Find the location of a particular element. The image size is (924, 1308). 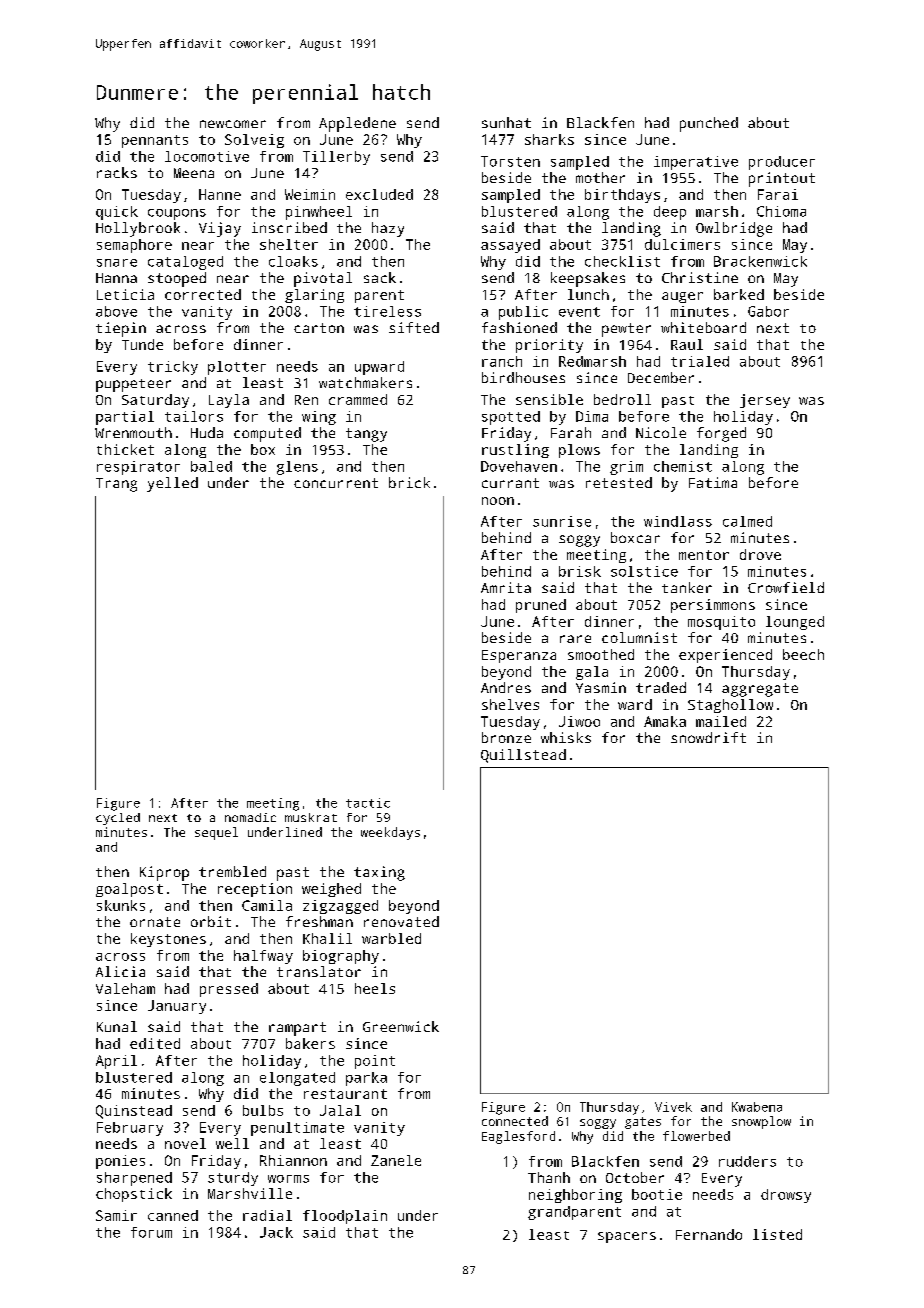

Andres is located at coordinates (506, 687).
